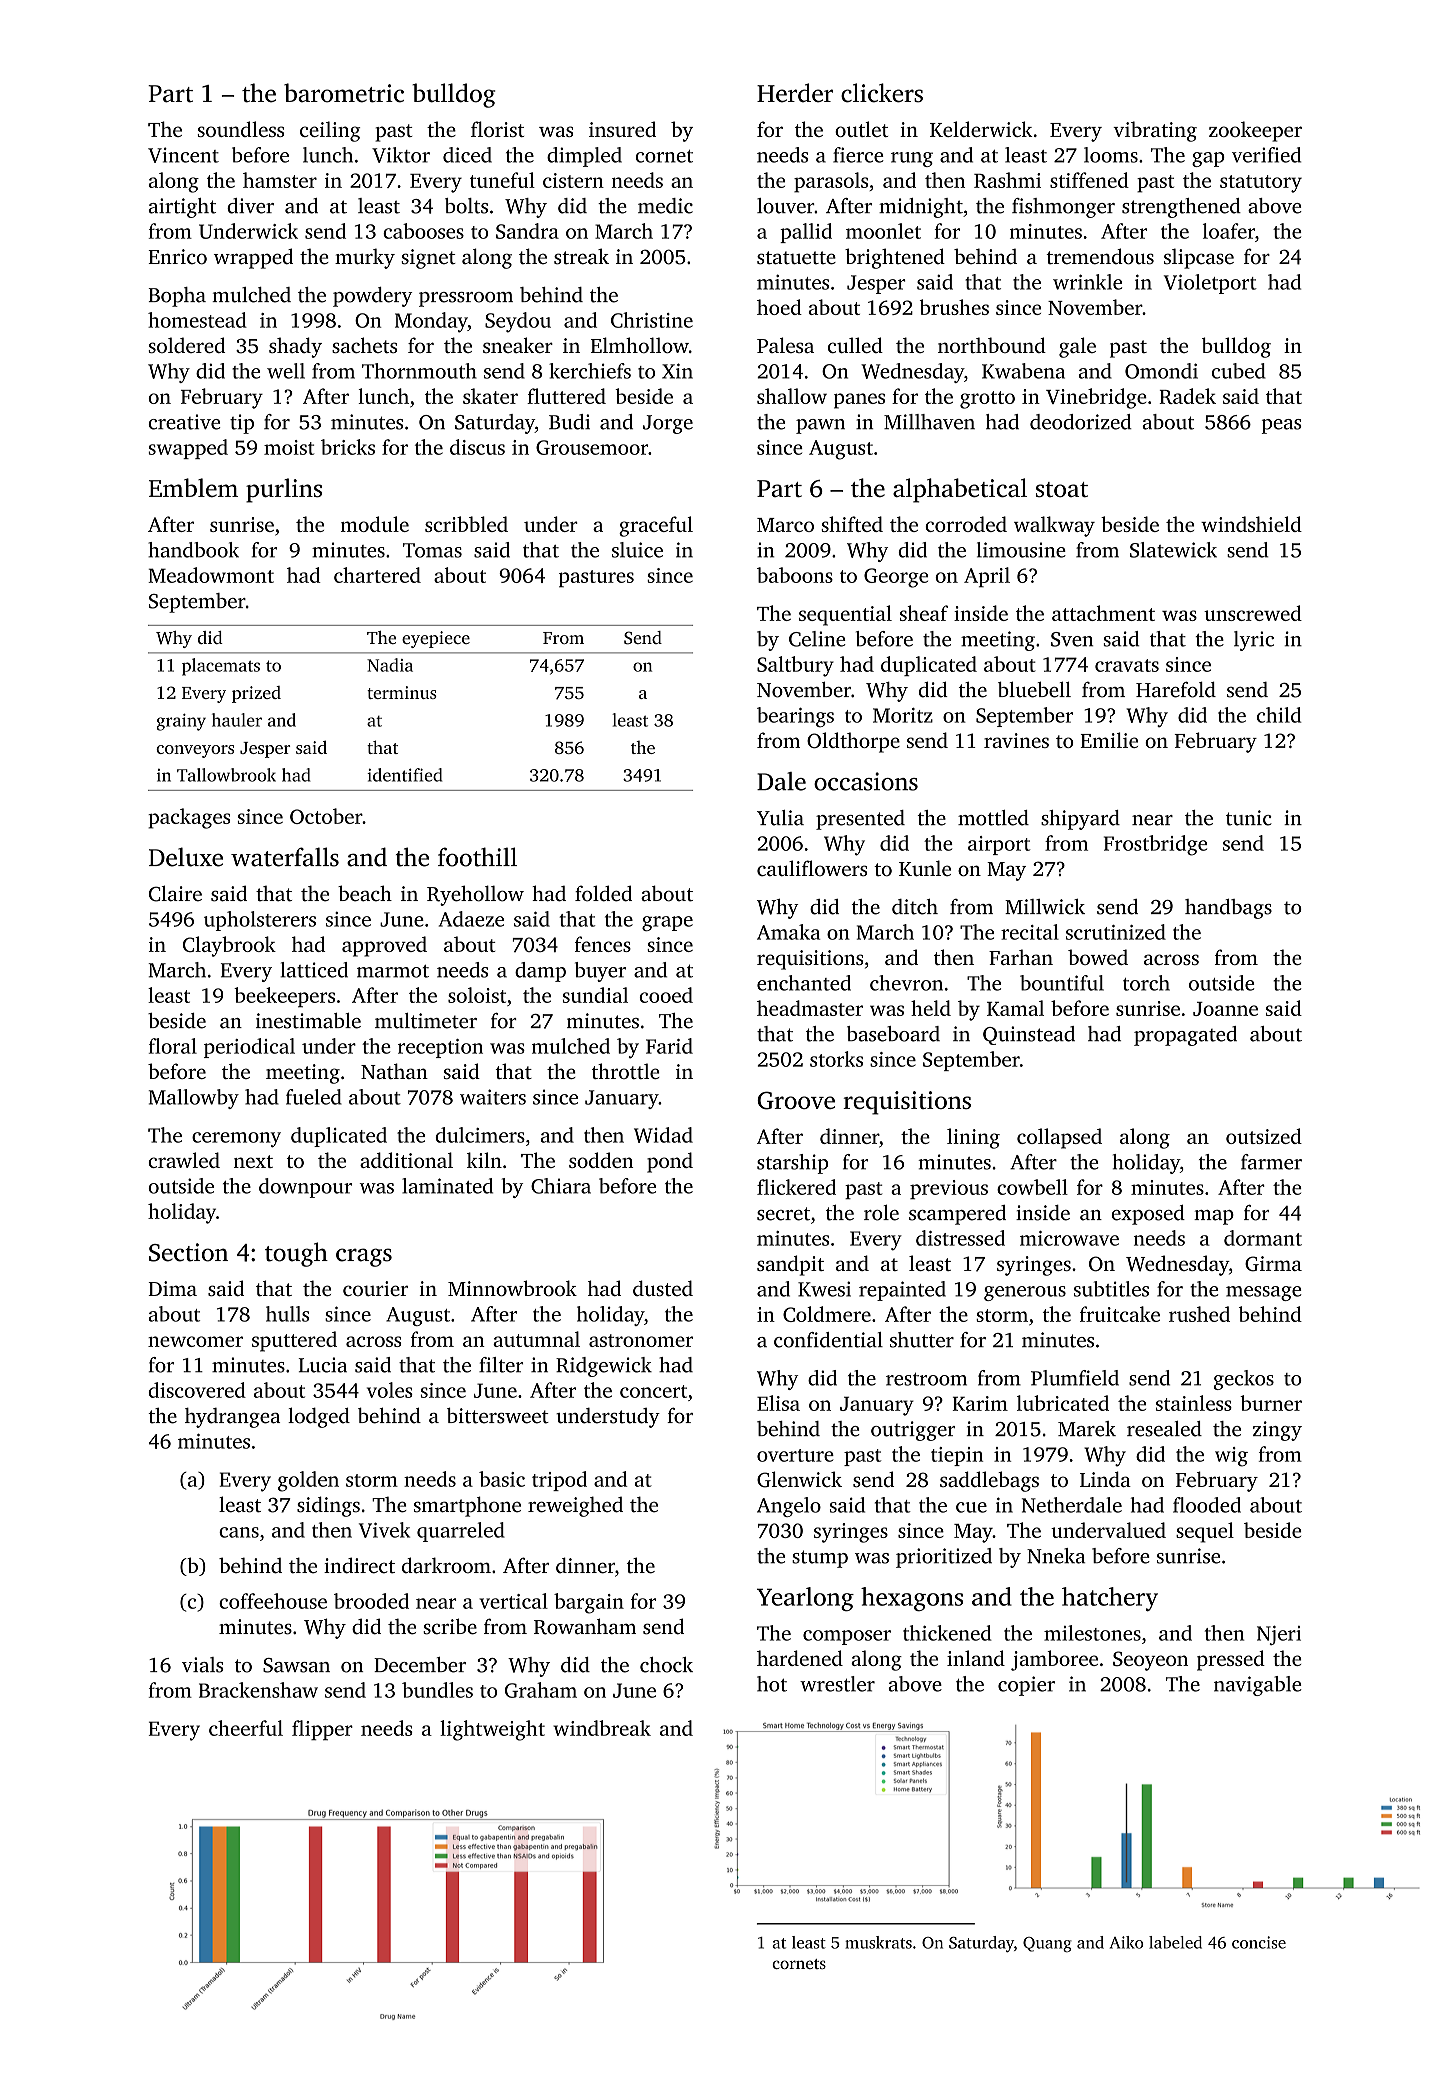 This screenshot has width=1450, height=2100. What do you see at coordinates (1229, 231) in the screenshot?
I see `loafer` at bounding box center [1229, 231].
